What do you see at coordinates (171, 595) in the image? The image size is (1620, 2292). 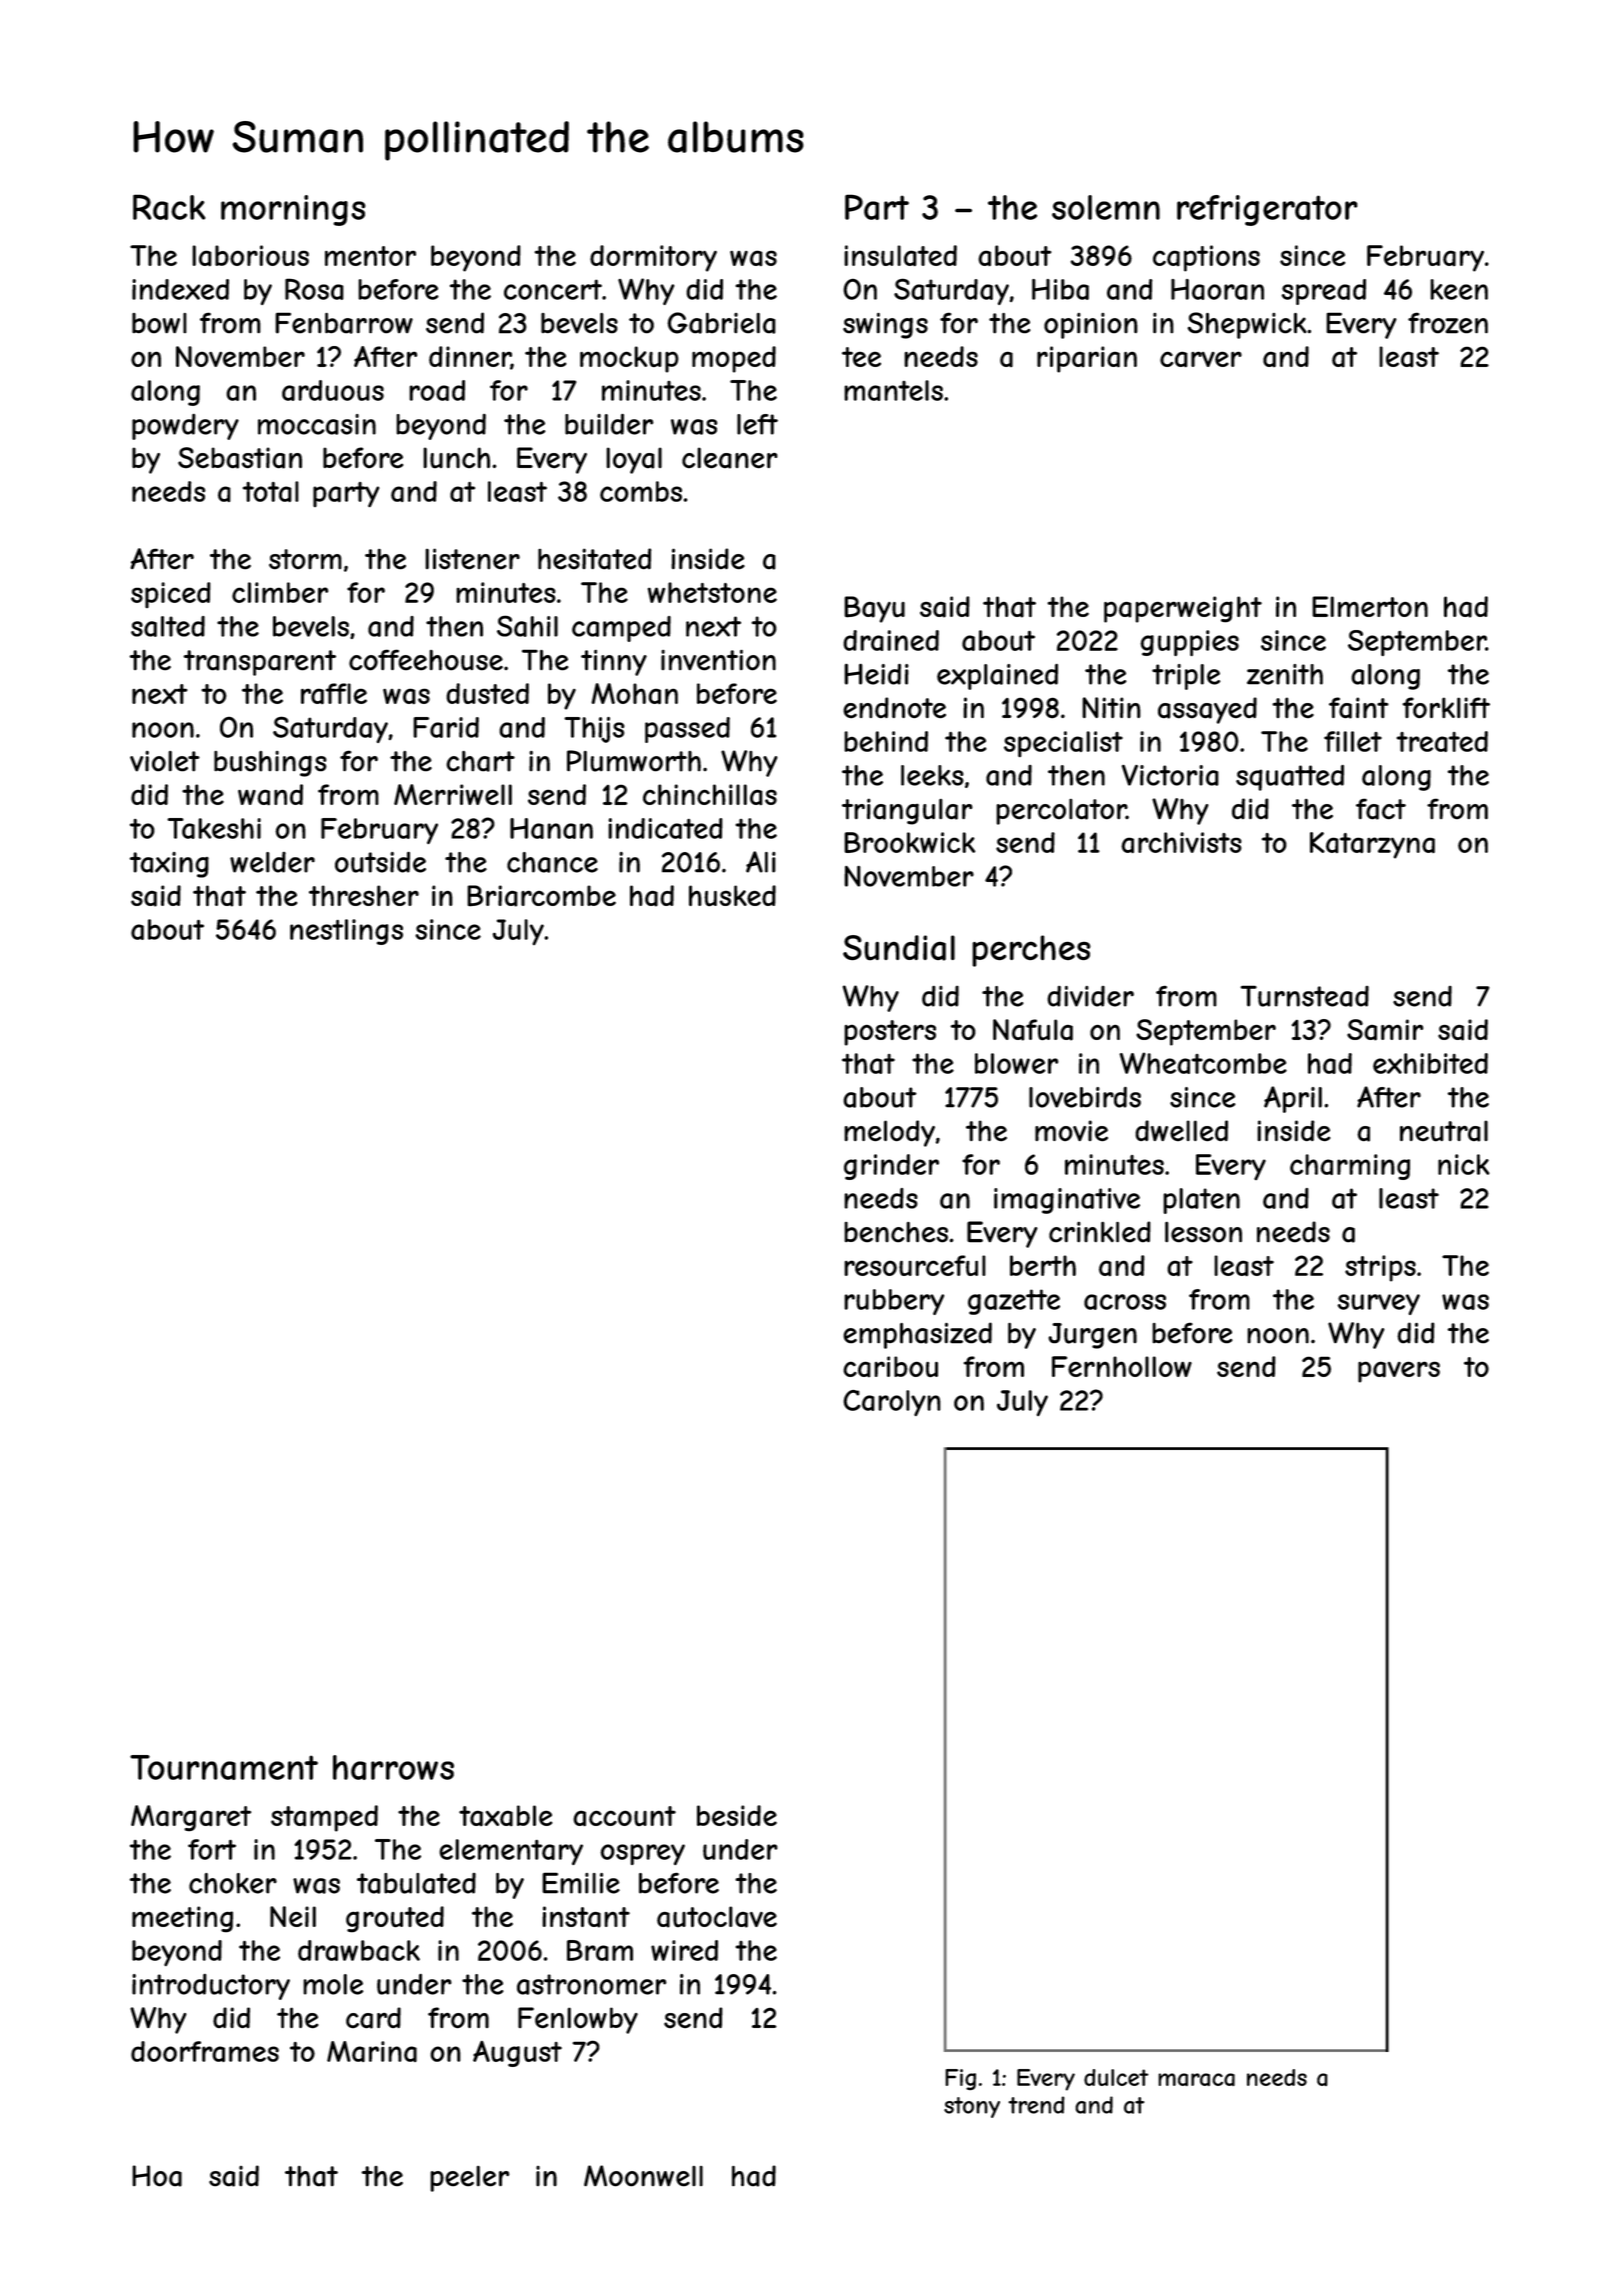 I see `spiced` at bounding box center [171, 595].
